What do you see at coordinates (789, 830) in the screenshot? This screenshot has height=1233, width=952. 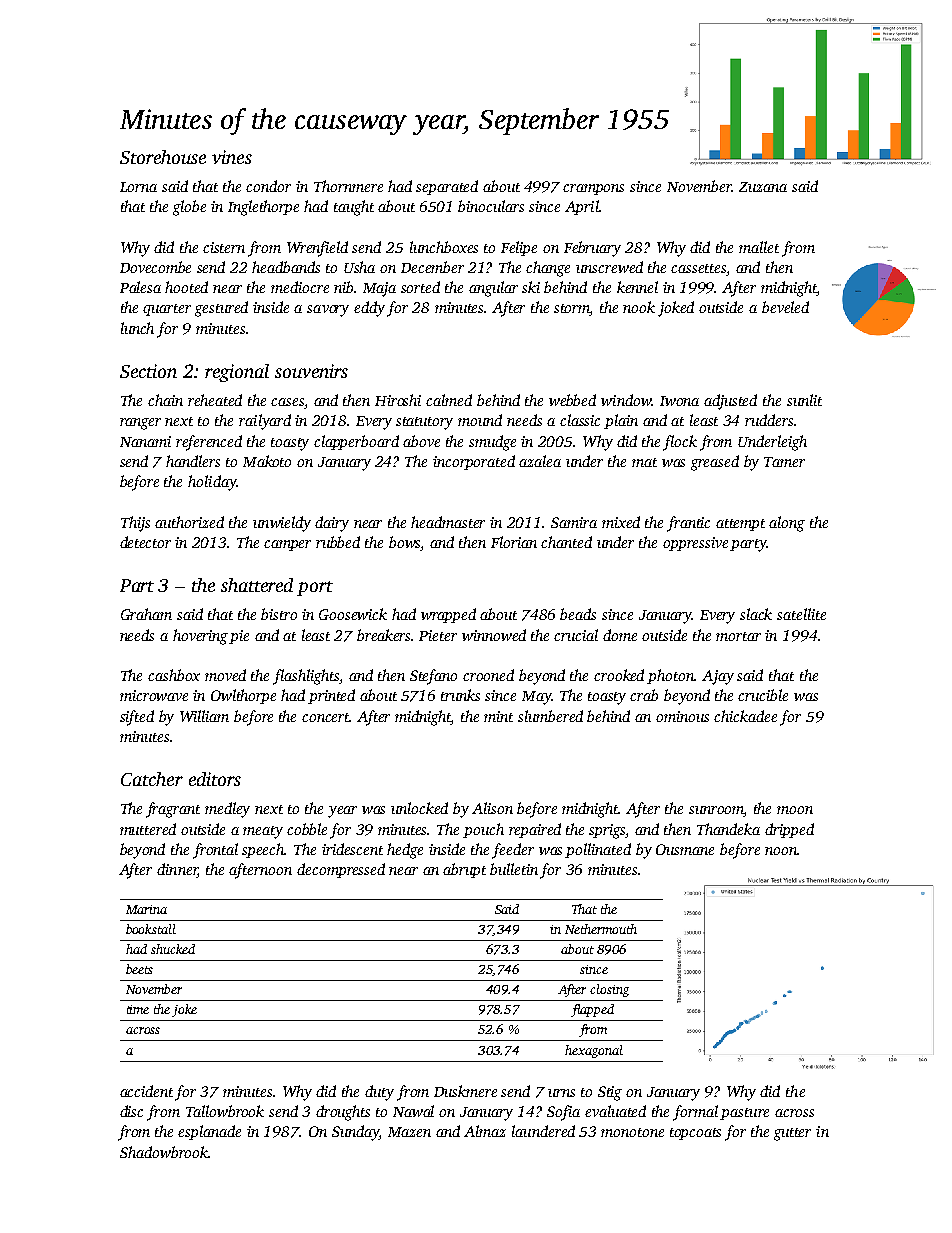 I see `dripped` at bounding box center [789, 830].
